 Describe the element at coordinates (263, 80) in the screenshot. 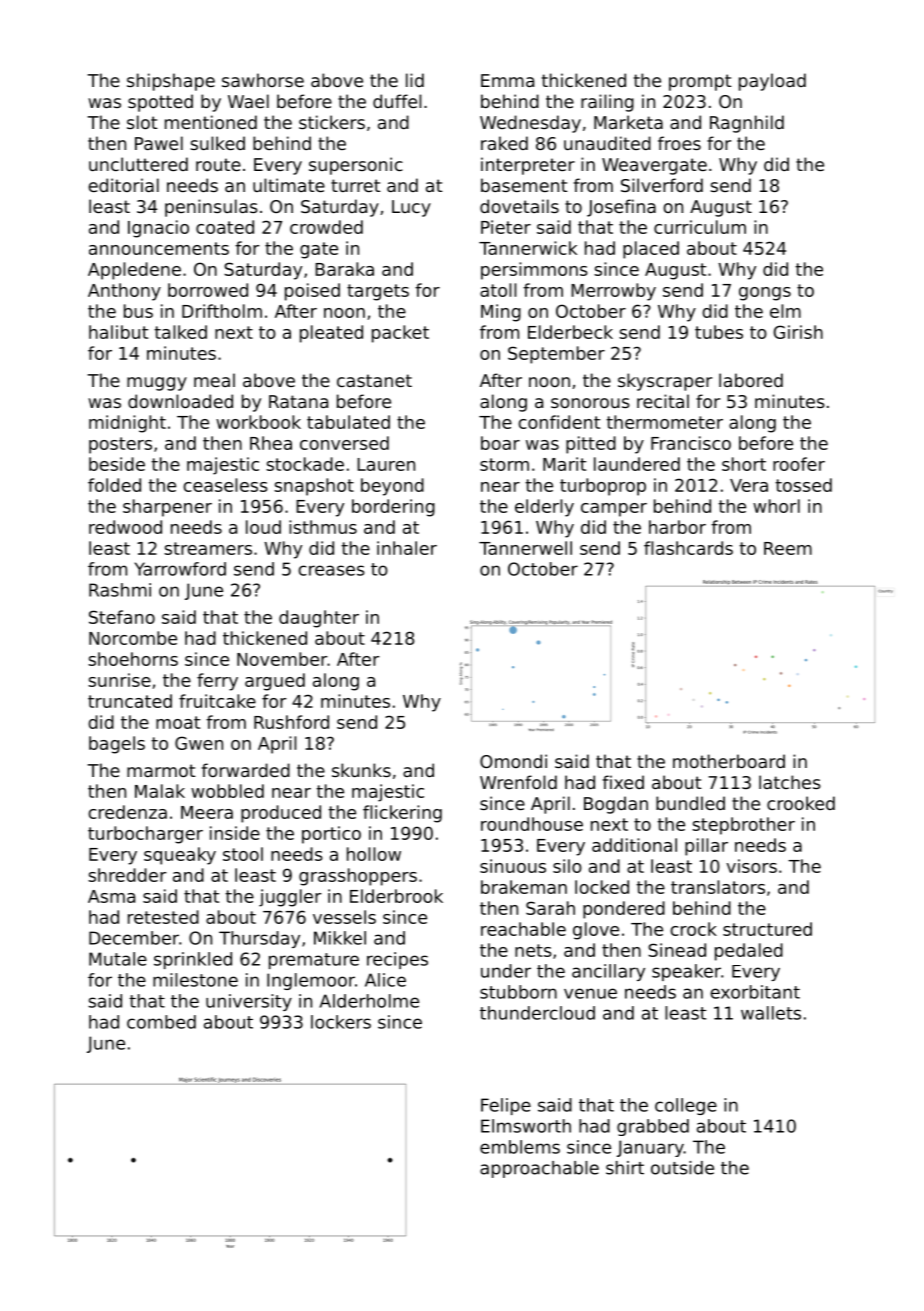

I see `sawhorse` at that location.
